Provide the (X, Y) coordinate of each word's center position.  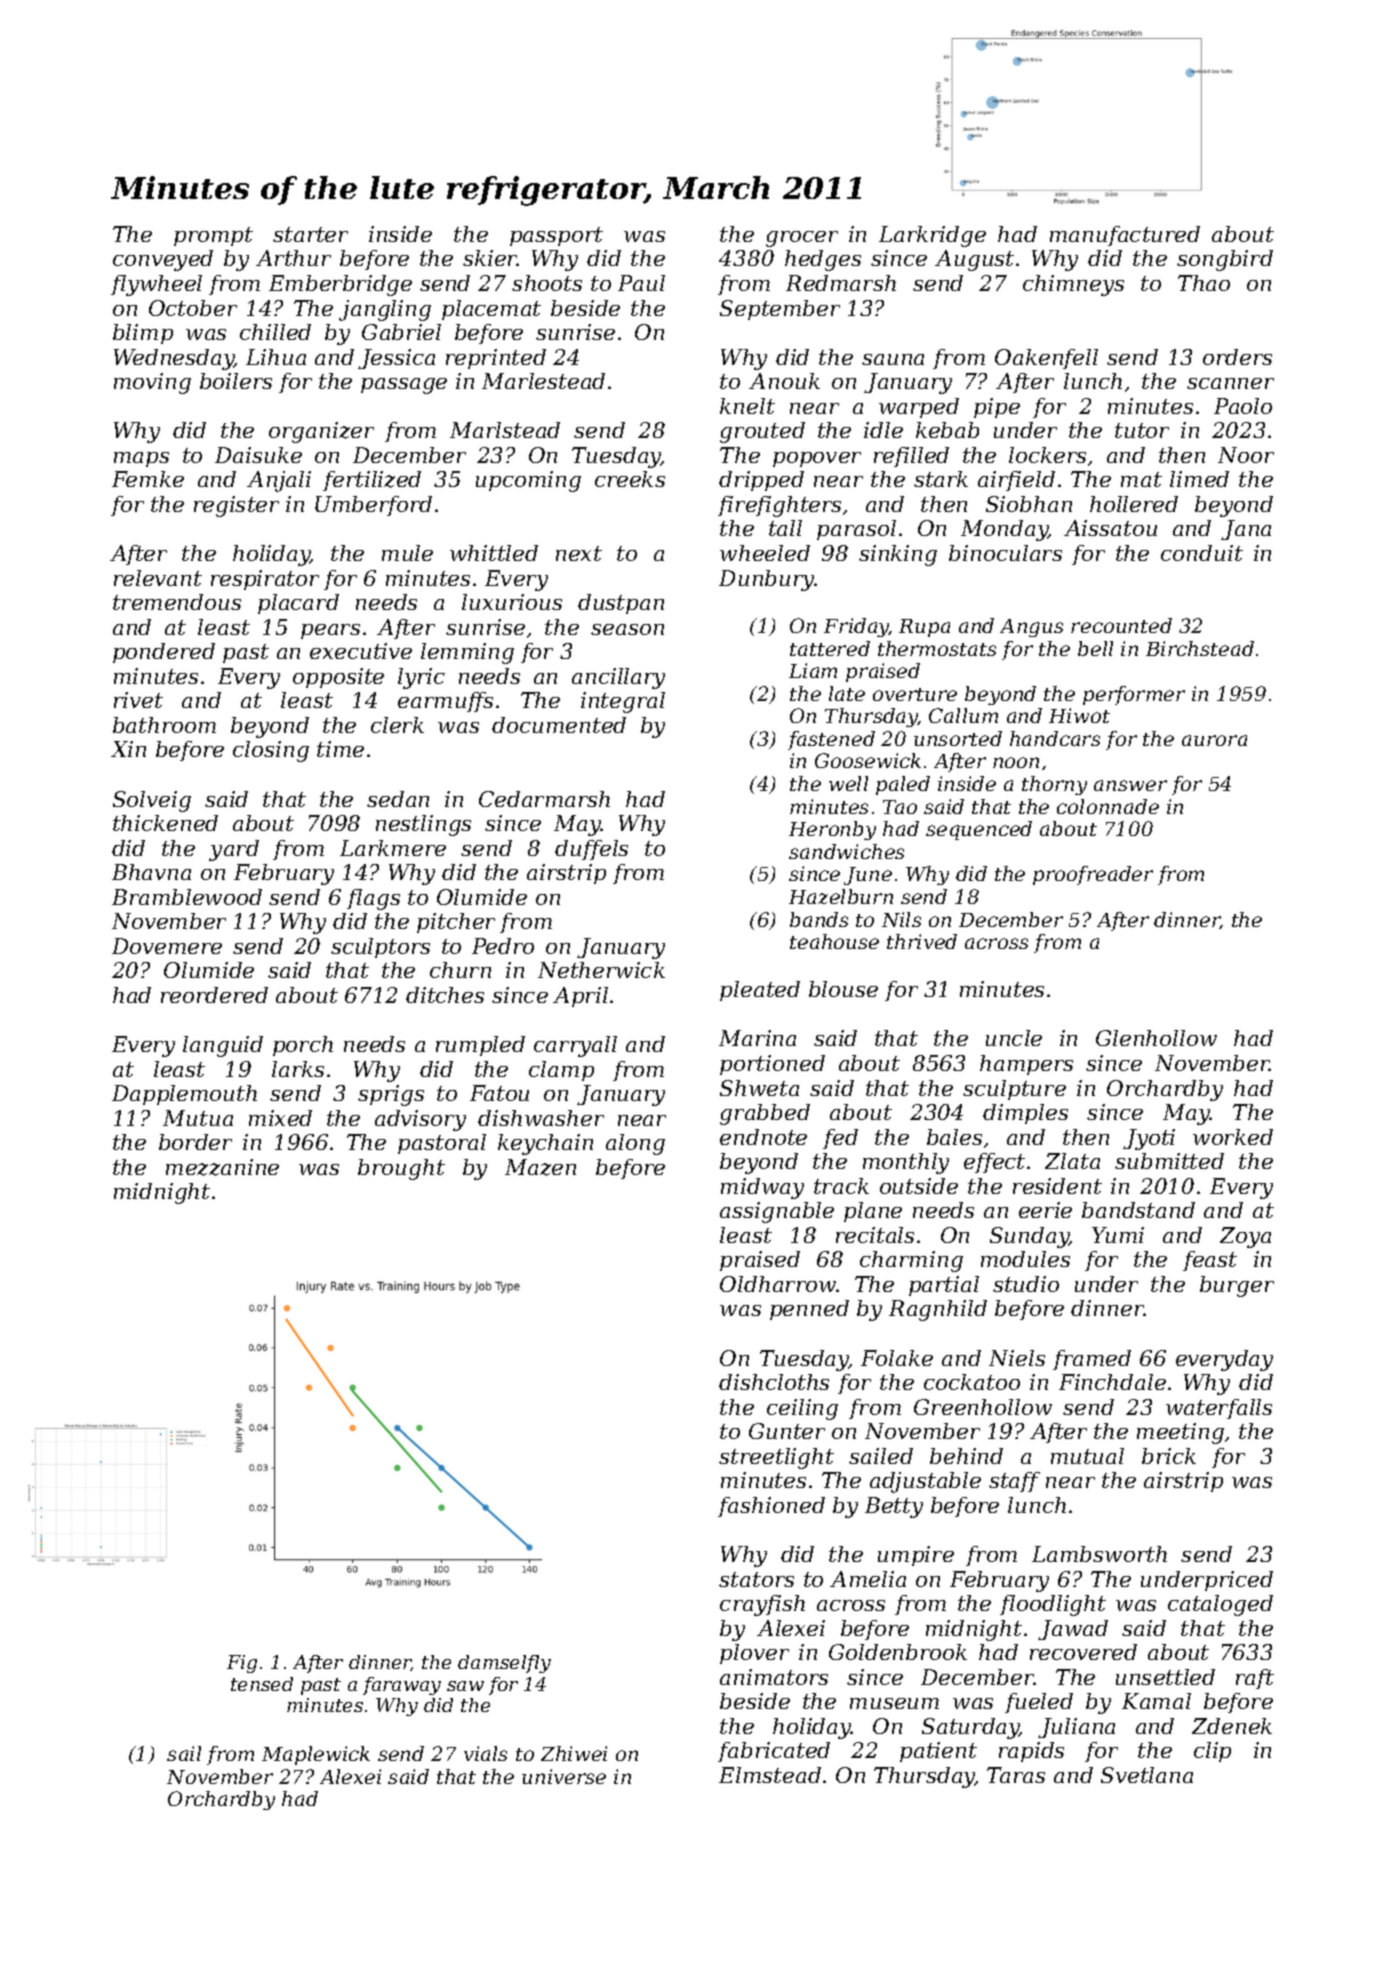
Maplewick (316, 1755)
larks (298, 1069)
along (635, 1144)
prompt (213, 236)
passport (556, 236)
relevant (158, 578)
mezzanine (222, 1167)
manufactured (1125, 236)
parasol (856, 530)
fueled (1039, 1703)
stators (756, 1579)
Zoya (1245, 1237)
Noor (1246, 455)
